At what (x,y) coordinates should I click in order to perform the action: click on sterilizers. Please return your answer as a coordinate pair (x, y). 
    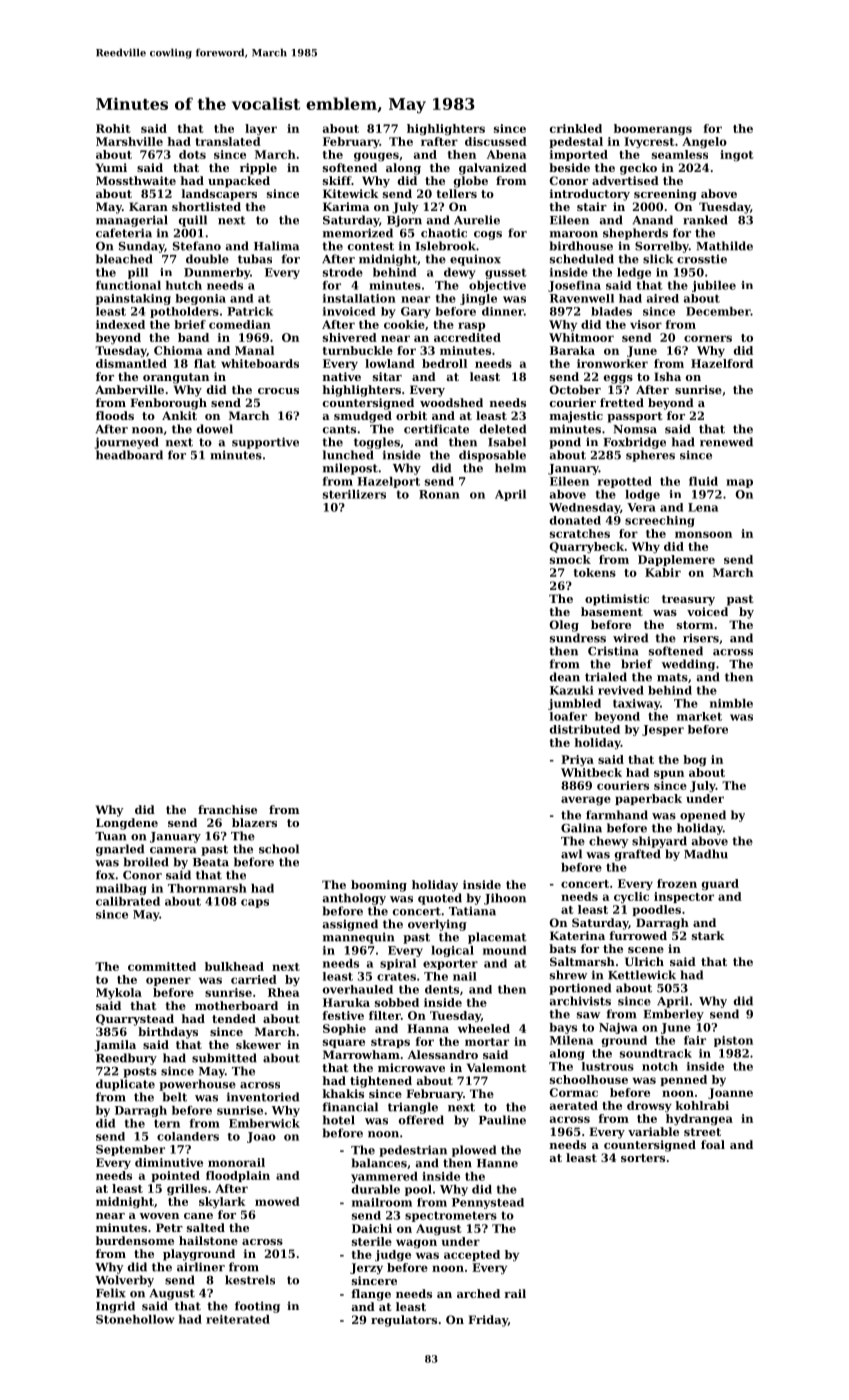
    Looking at the image, I should click on (354, 494).
